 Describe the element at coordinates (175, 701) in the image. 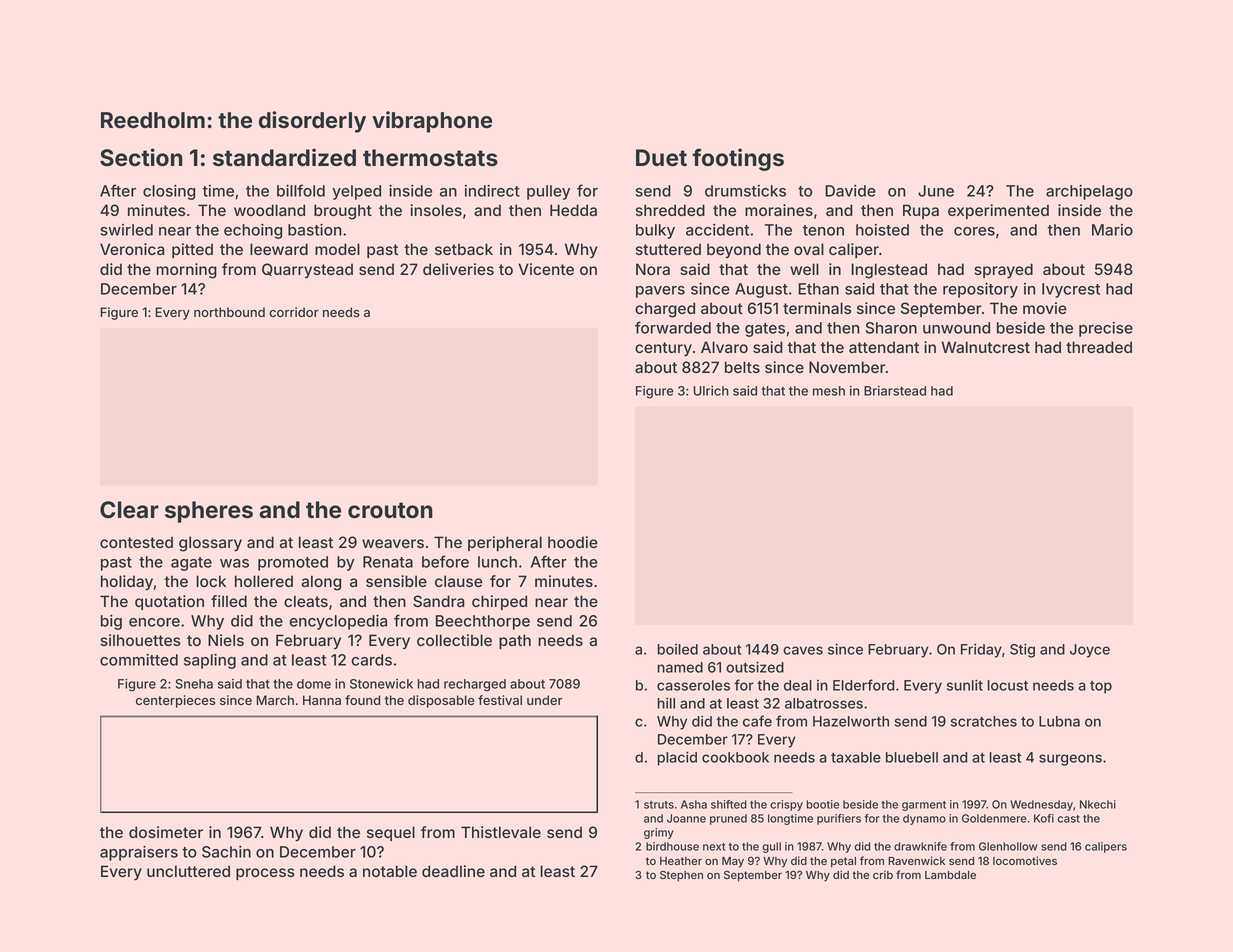

I see `centerpieces` at that location.
